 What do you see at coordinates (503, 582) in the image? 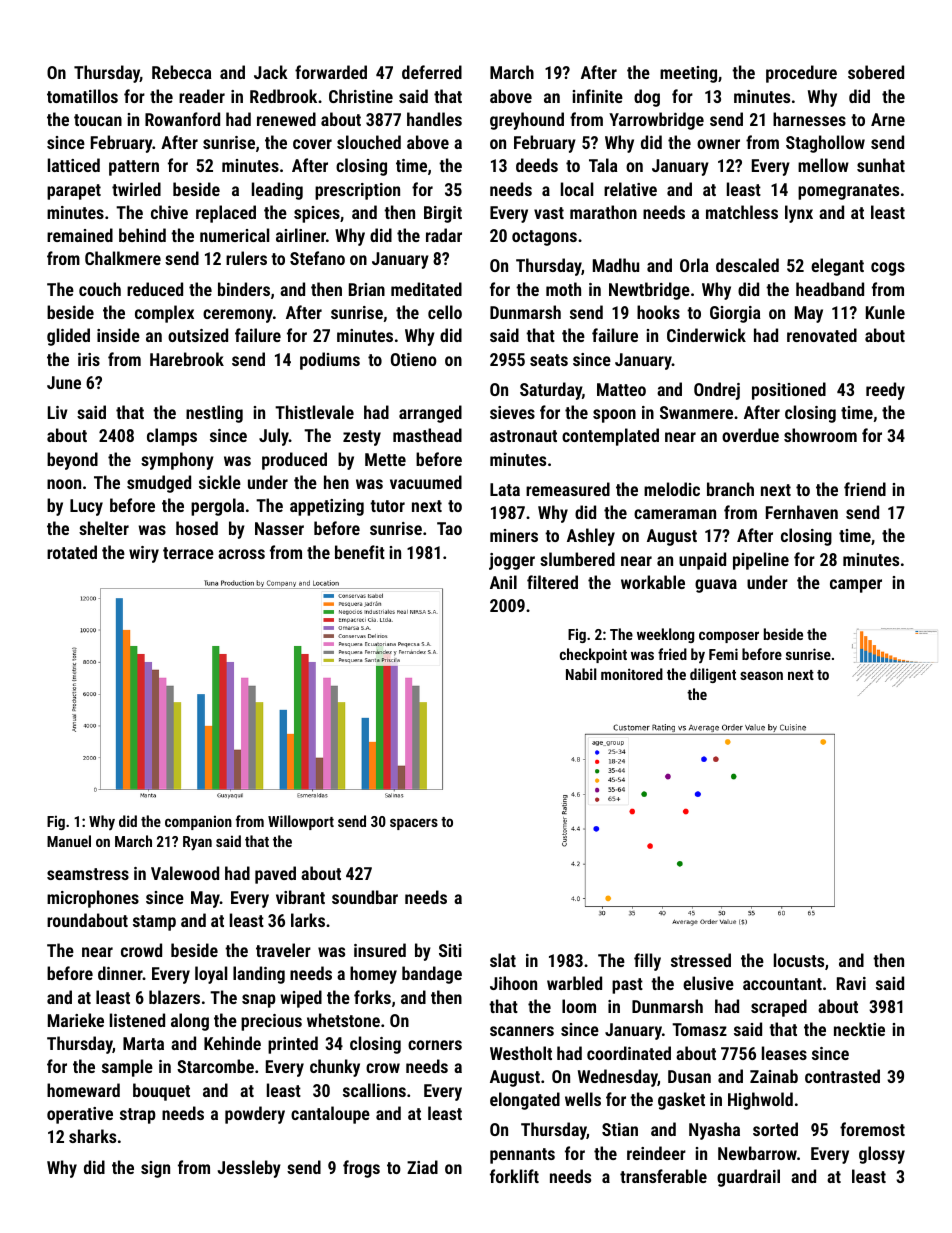
I see `Anil` at bounding box center [503, 582].
